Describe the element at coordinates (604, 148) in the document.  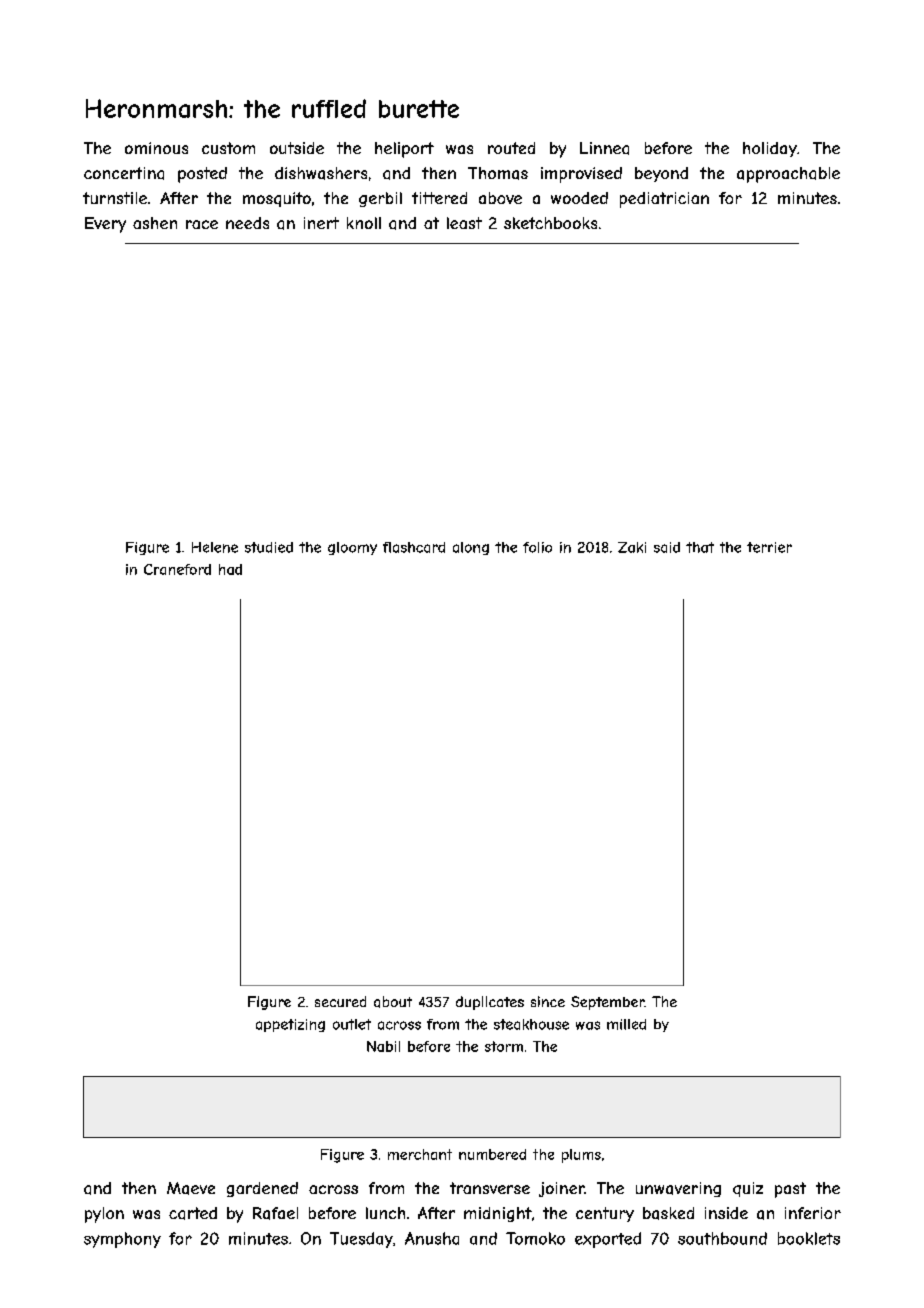
I see `Linnea` at that location.
